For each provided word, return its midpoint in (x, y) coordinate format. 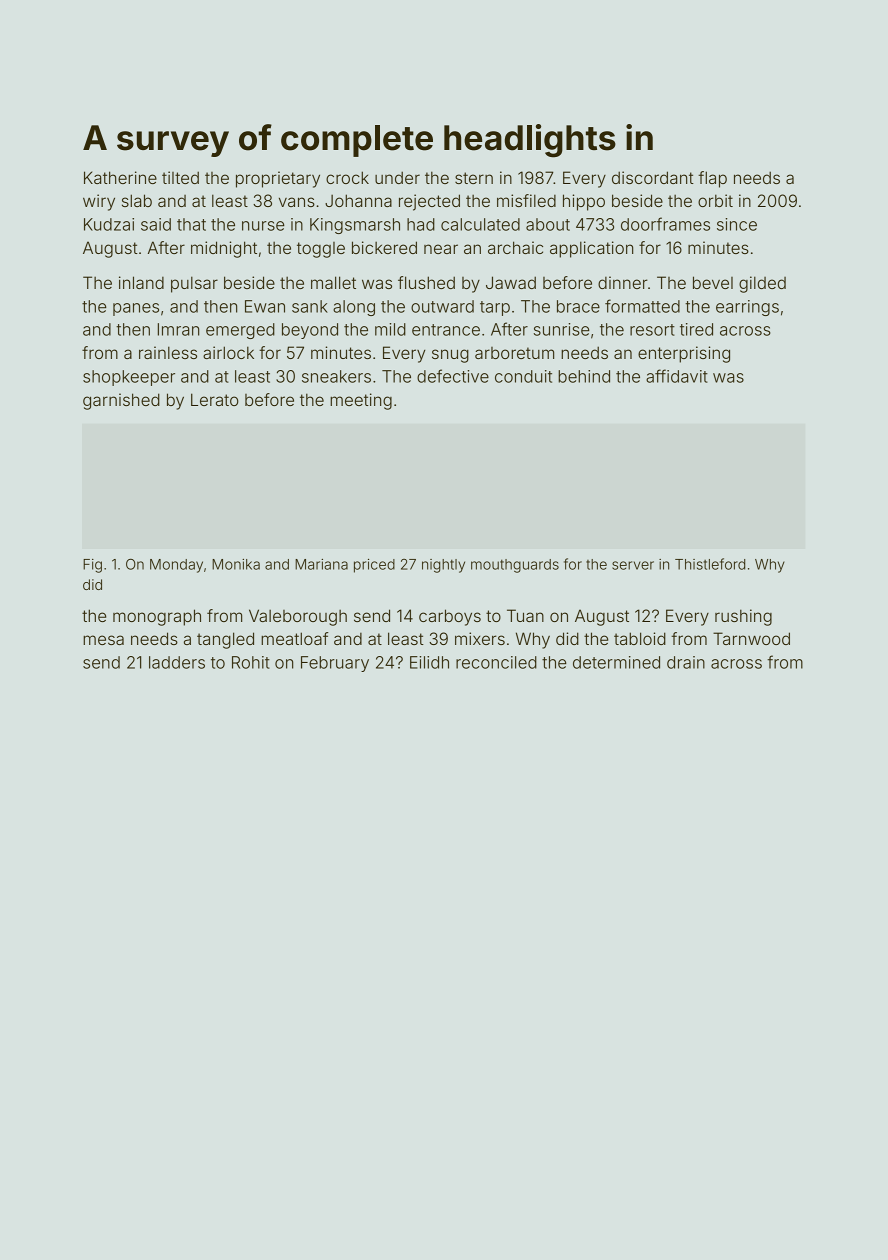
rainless (168, 352)
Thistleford (710, 564)
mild (390, 329)
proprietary (278, 179)
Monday (176, 566)
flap (712, 179)
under (397, 177)
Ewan (265, 306)
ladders (177, 662)
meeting (361, 401)
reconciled (496, 662)
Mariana (321, 564)
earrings (747, 308)
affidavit (677, 376)
